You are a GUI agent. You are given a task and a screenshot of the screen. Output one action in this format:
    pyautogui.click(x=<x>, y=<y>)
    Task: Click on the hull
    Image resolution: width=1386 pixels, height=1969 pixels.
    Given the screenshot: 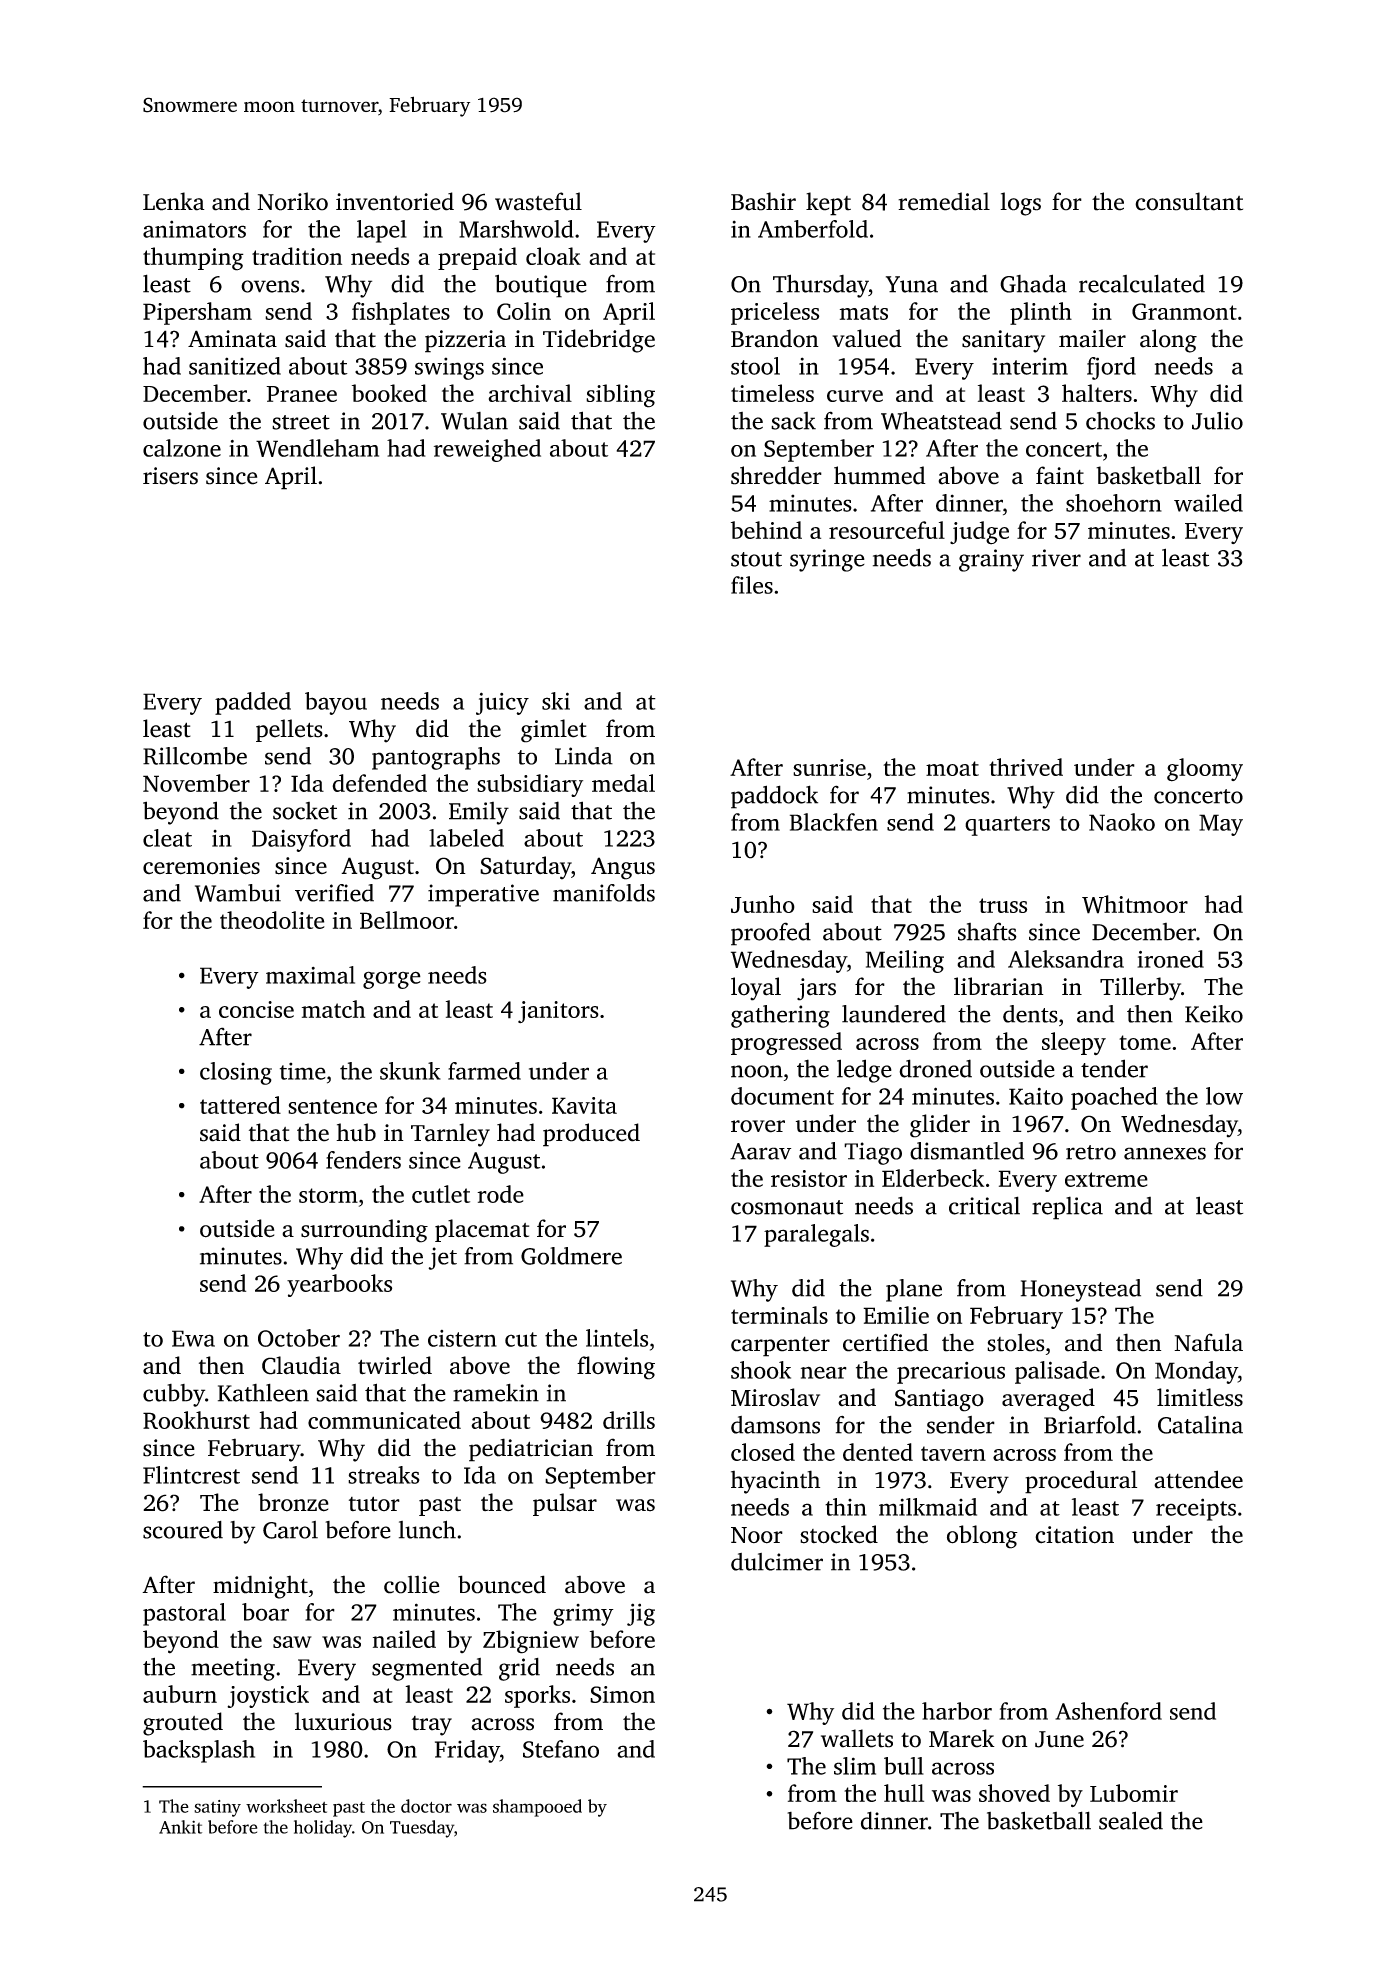 What is the action you would take?
    pyautogui.click(x=904, y=1793)
